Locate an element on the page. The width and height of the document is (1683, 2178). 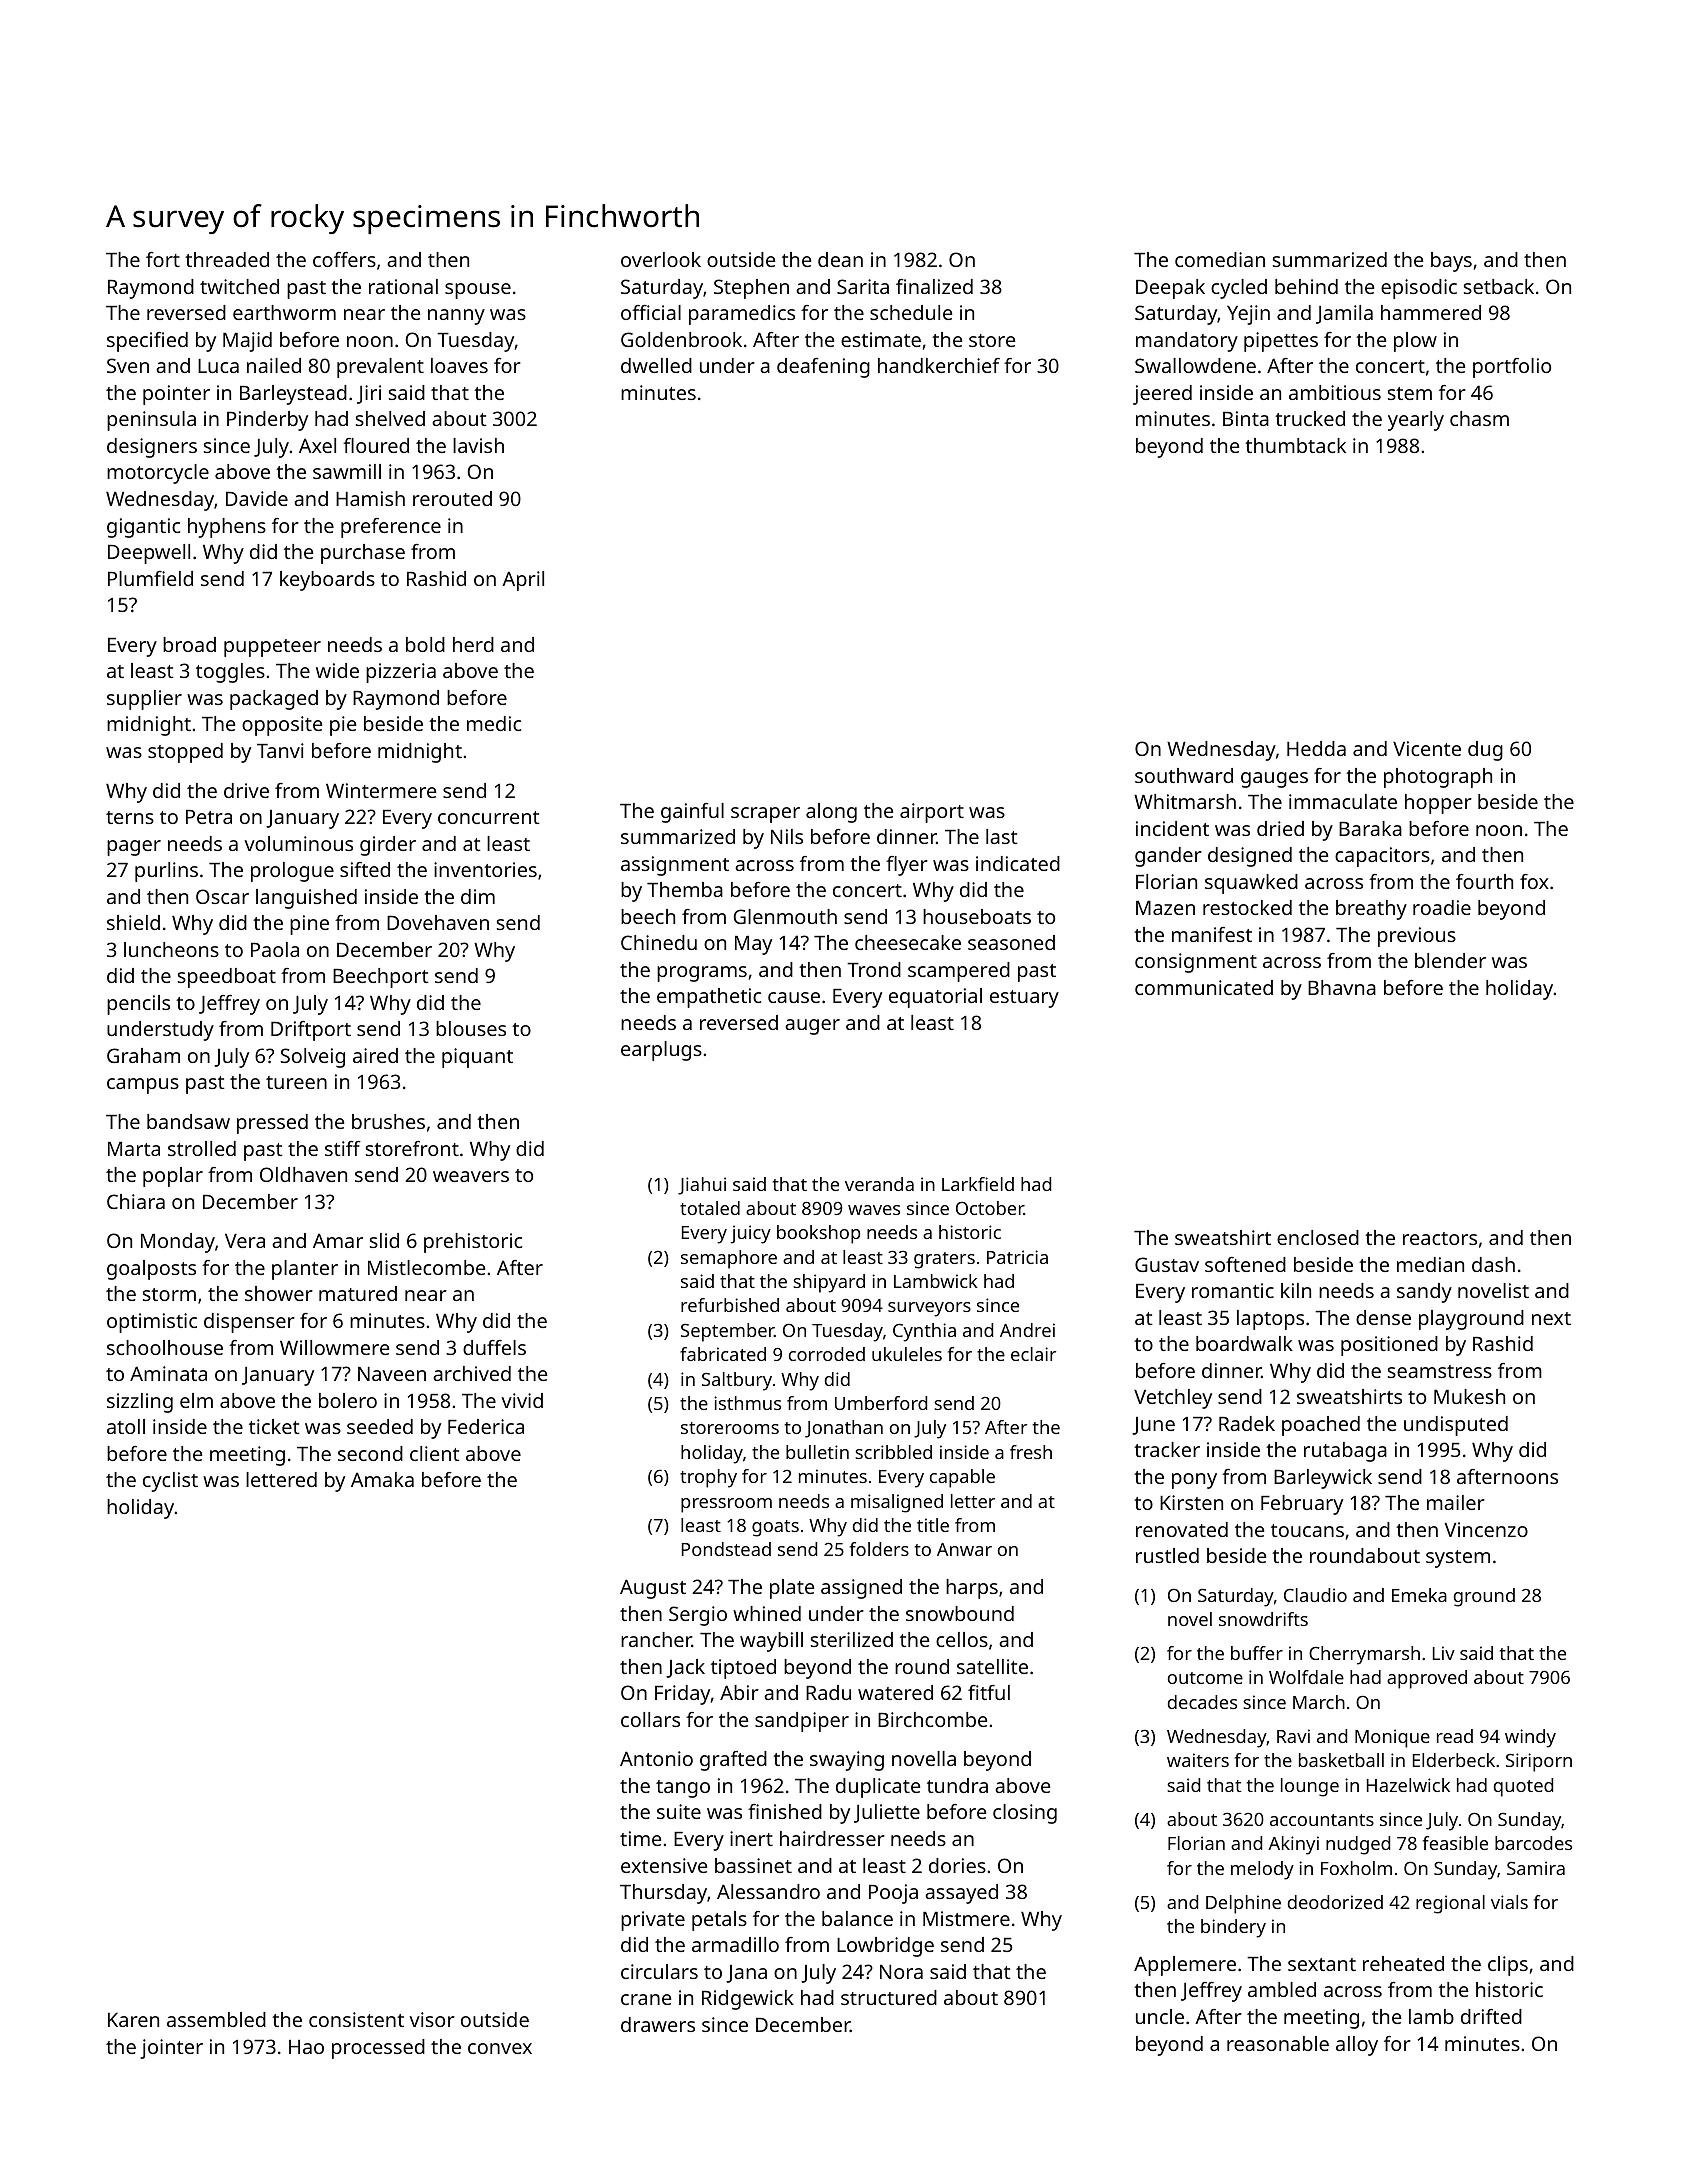
Deepak is located at coordinates (1170, 289).
